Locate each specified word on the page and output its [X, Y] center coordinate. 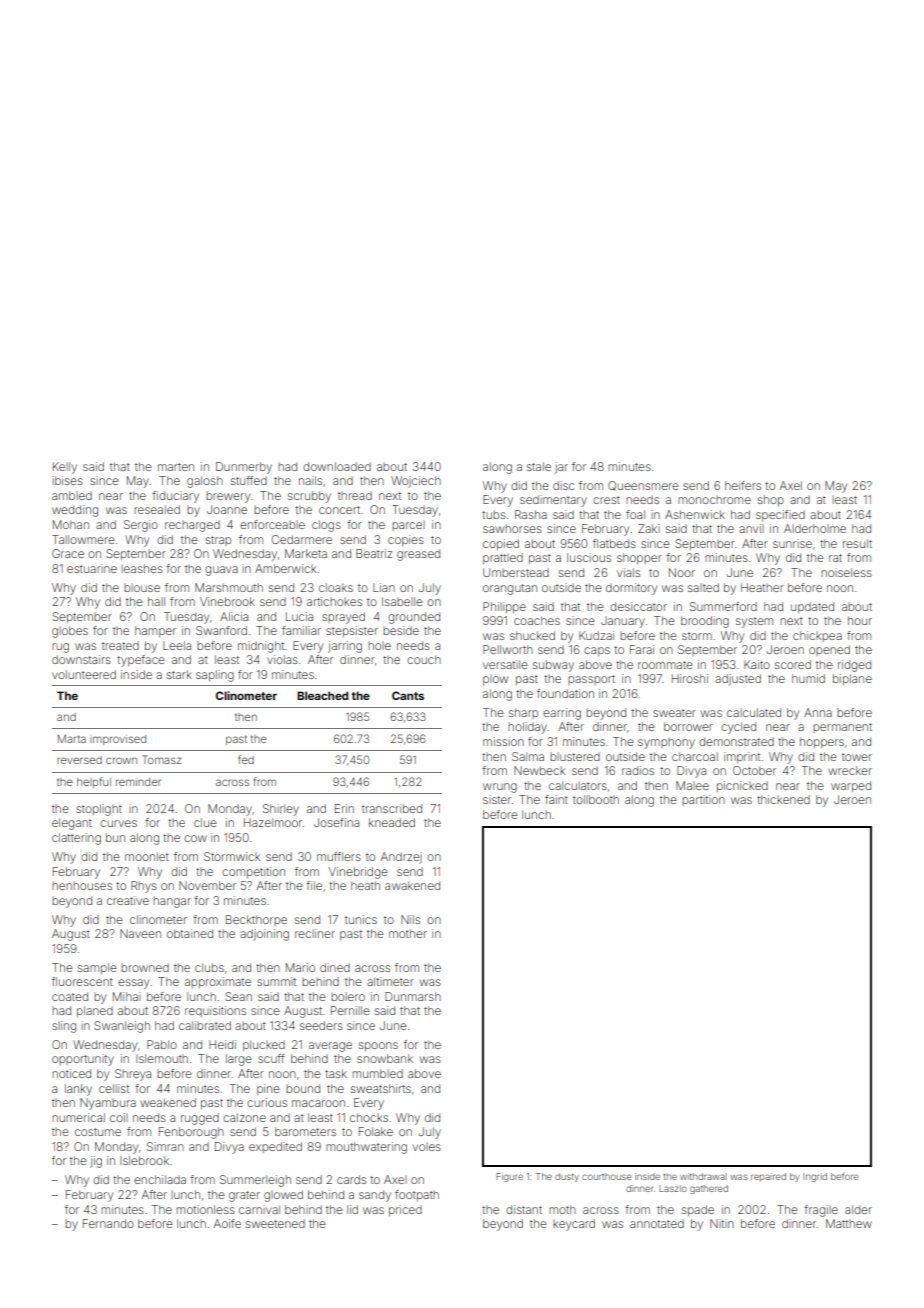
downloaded [337, 466]
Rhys [144, 887]
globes [70, 632]
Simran [165, 1146]
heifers [743, 485]
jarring [345, 647]
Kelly [65, 468]
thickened [783, 799]
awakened [412, 885]
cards [351, 1179]
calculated [754, 712]
